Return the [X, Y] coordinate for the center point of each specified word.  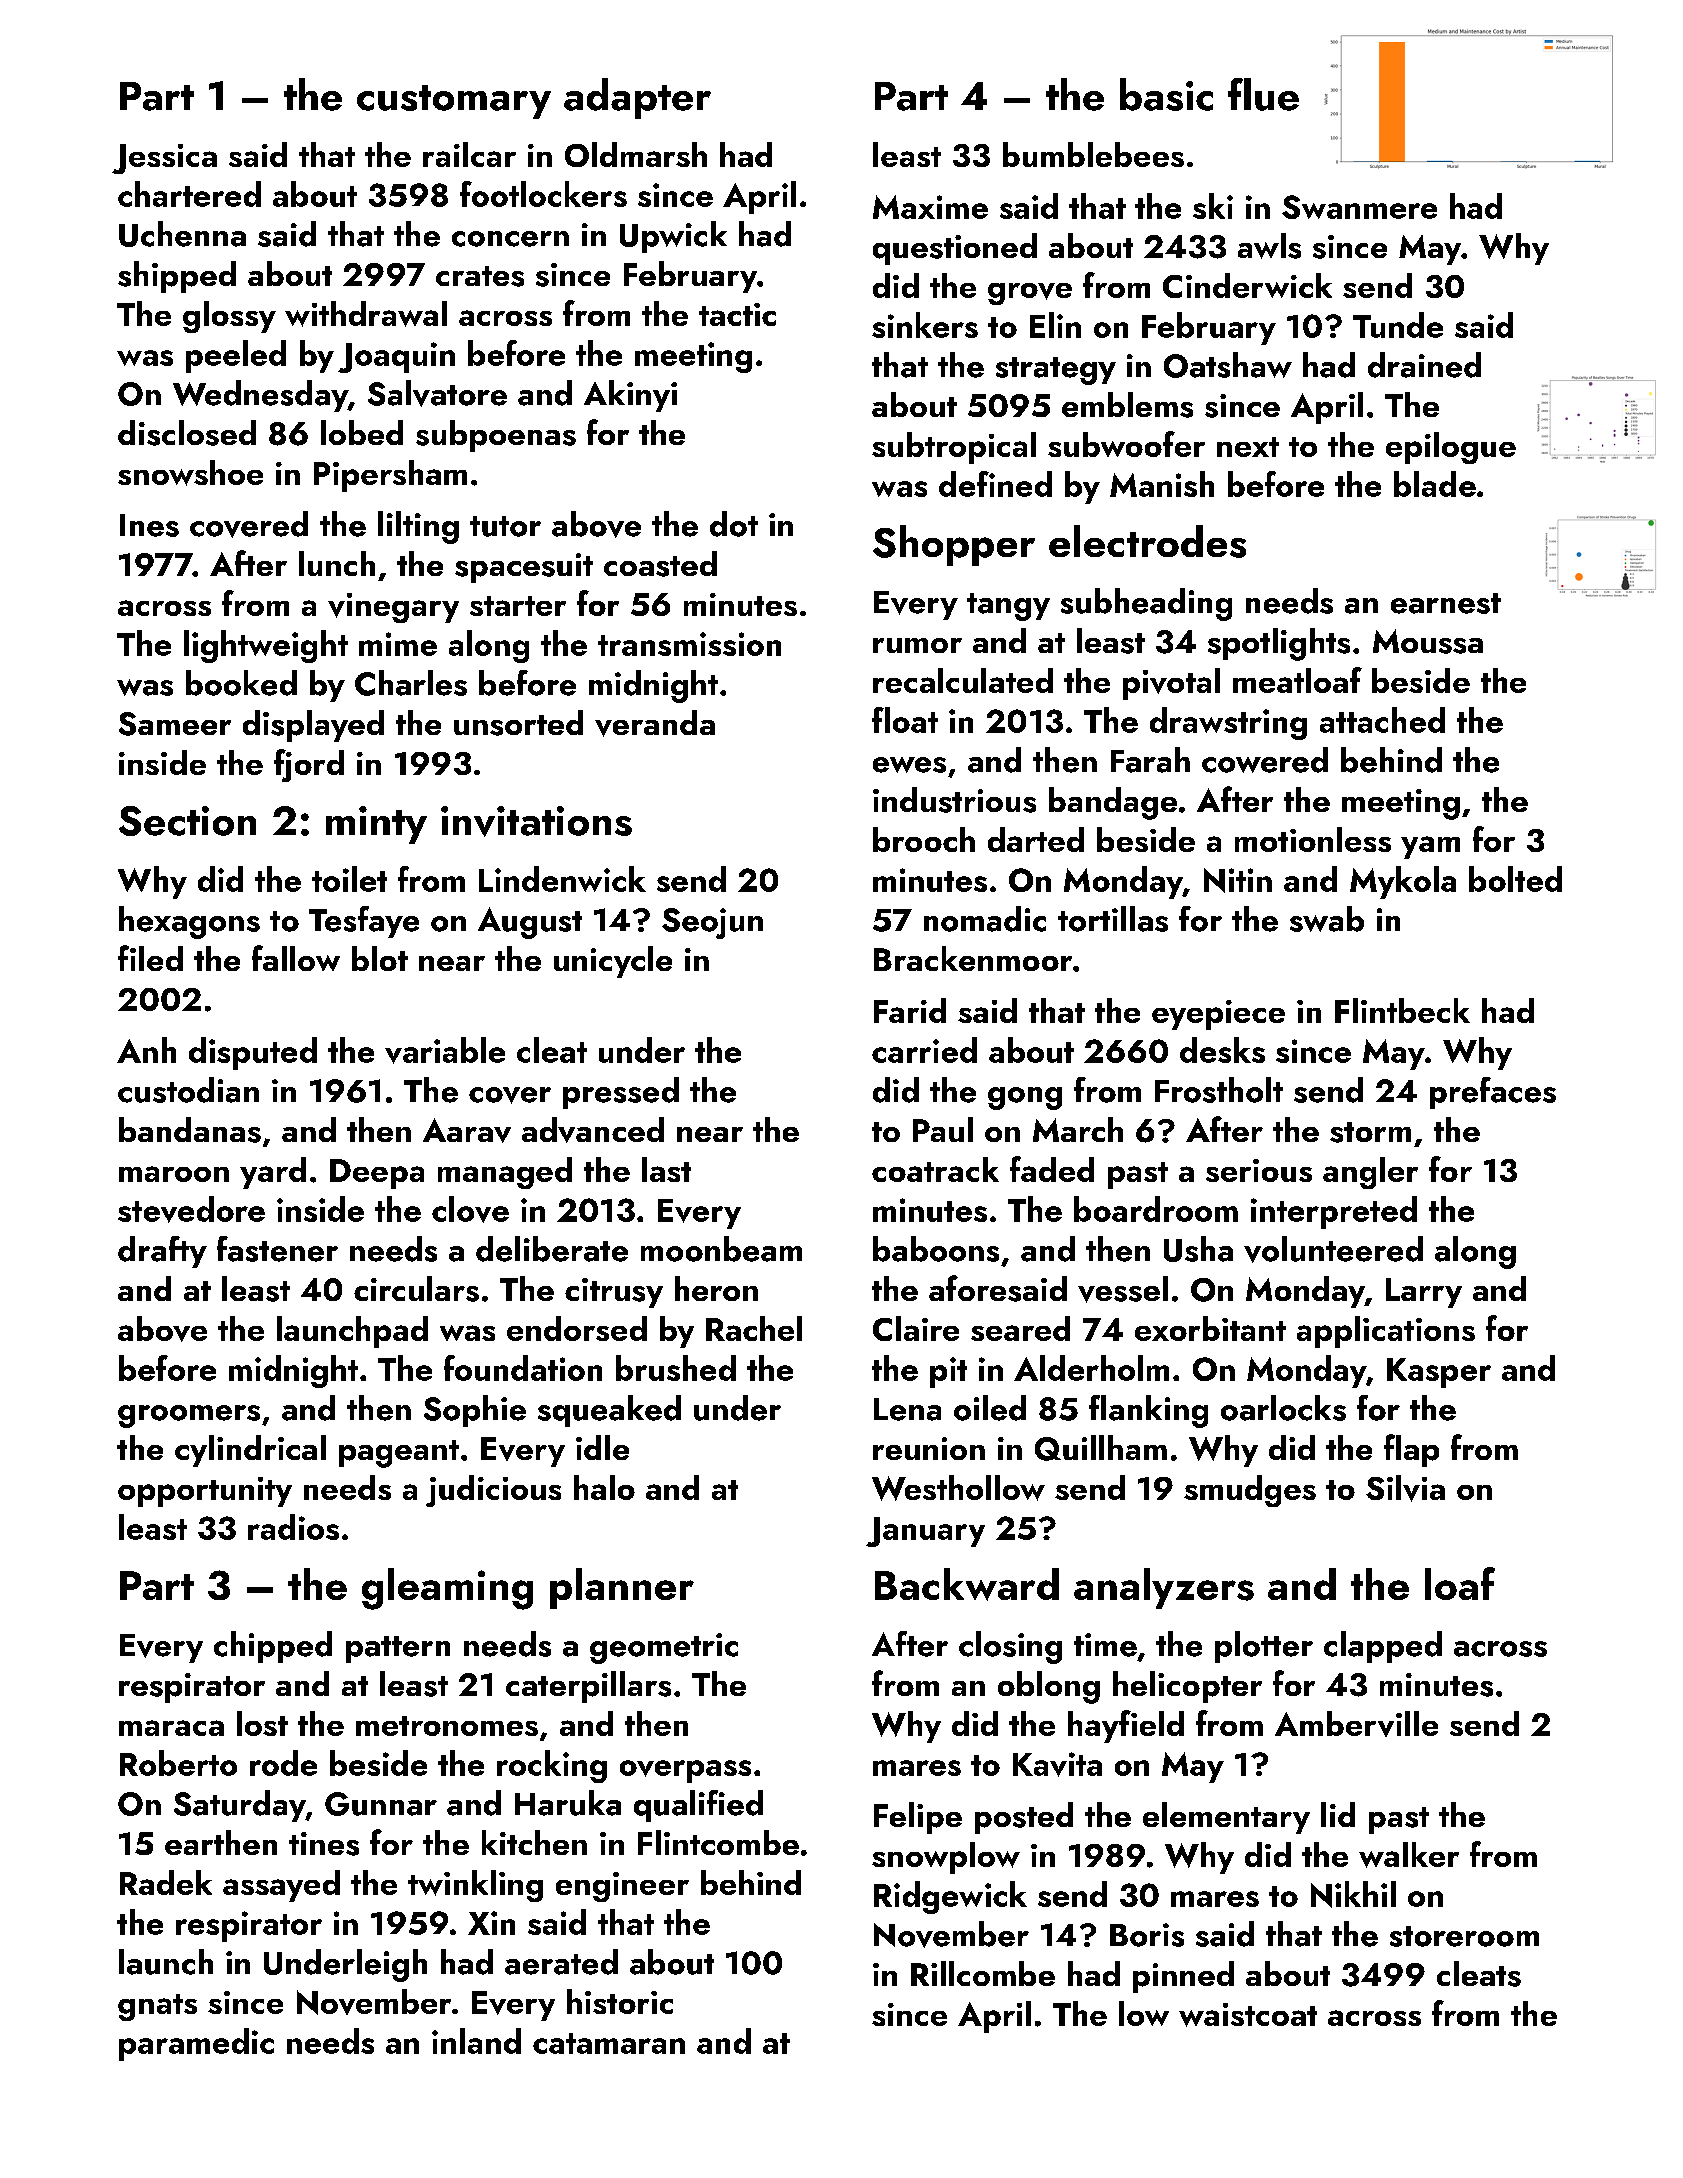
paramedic [196, 2044]
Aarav [467, 1130]
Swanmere [1359, 207]
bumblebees [1093, 154]
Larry [1424, 1293]
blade [1435, 484]
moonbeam [721, 1249]
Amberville [1356, 1724]
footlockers [543, 194]
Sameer [175, 724]
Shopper [954, 545]
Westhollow [958, 1488]
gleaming [447, 1589]
